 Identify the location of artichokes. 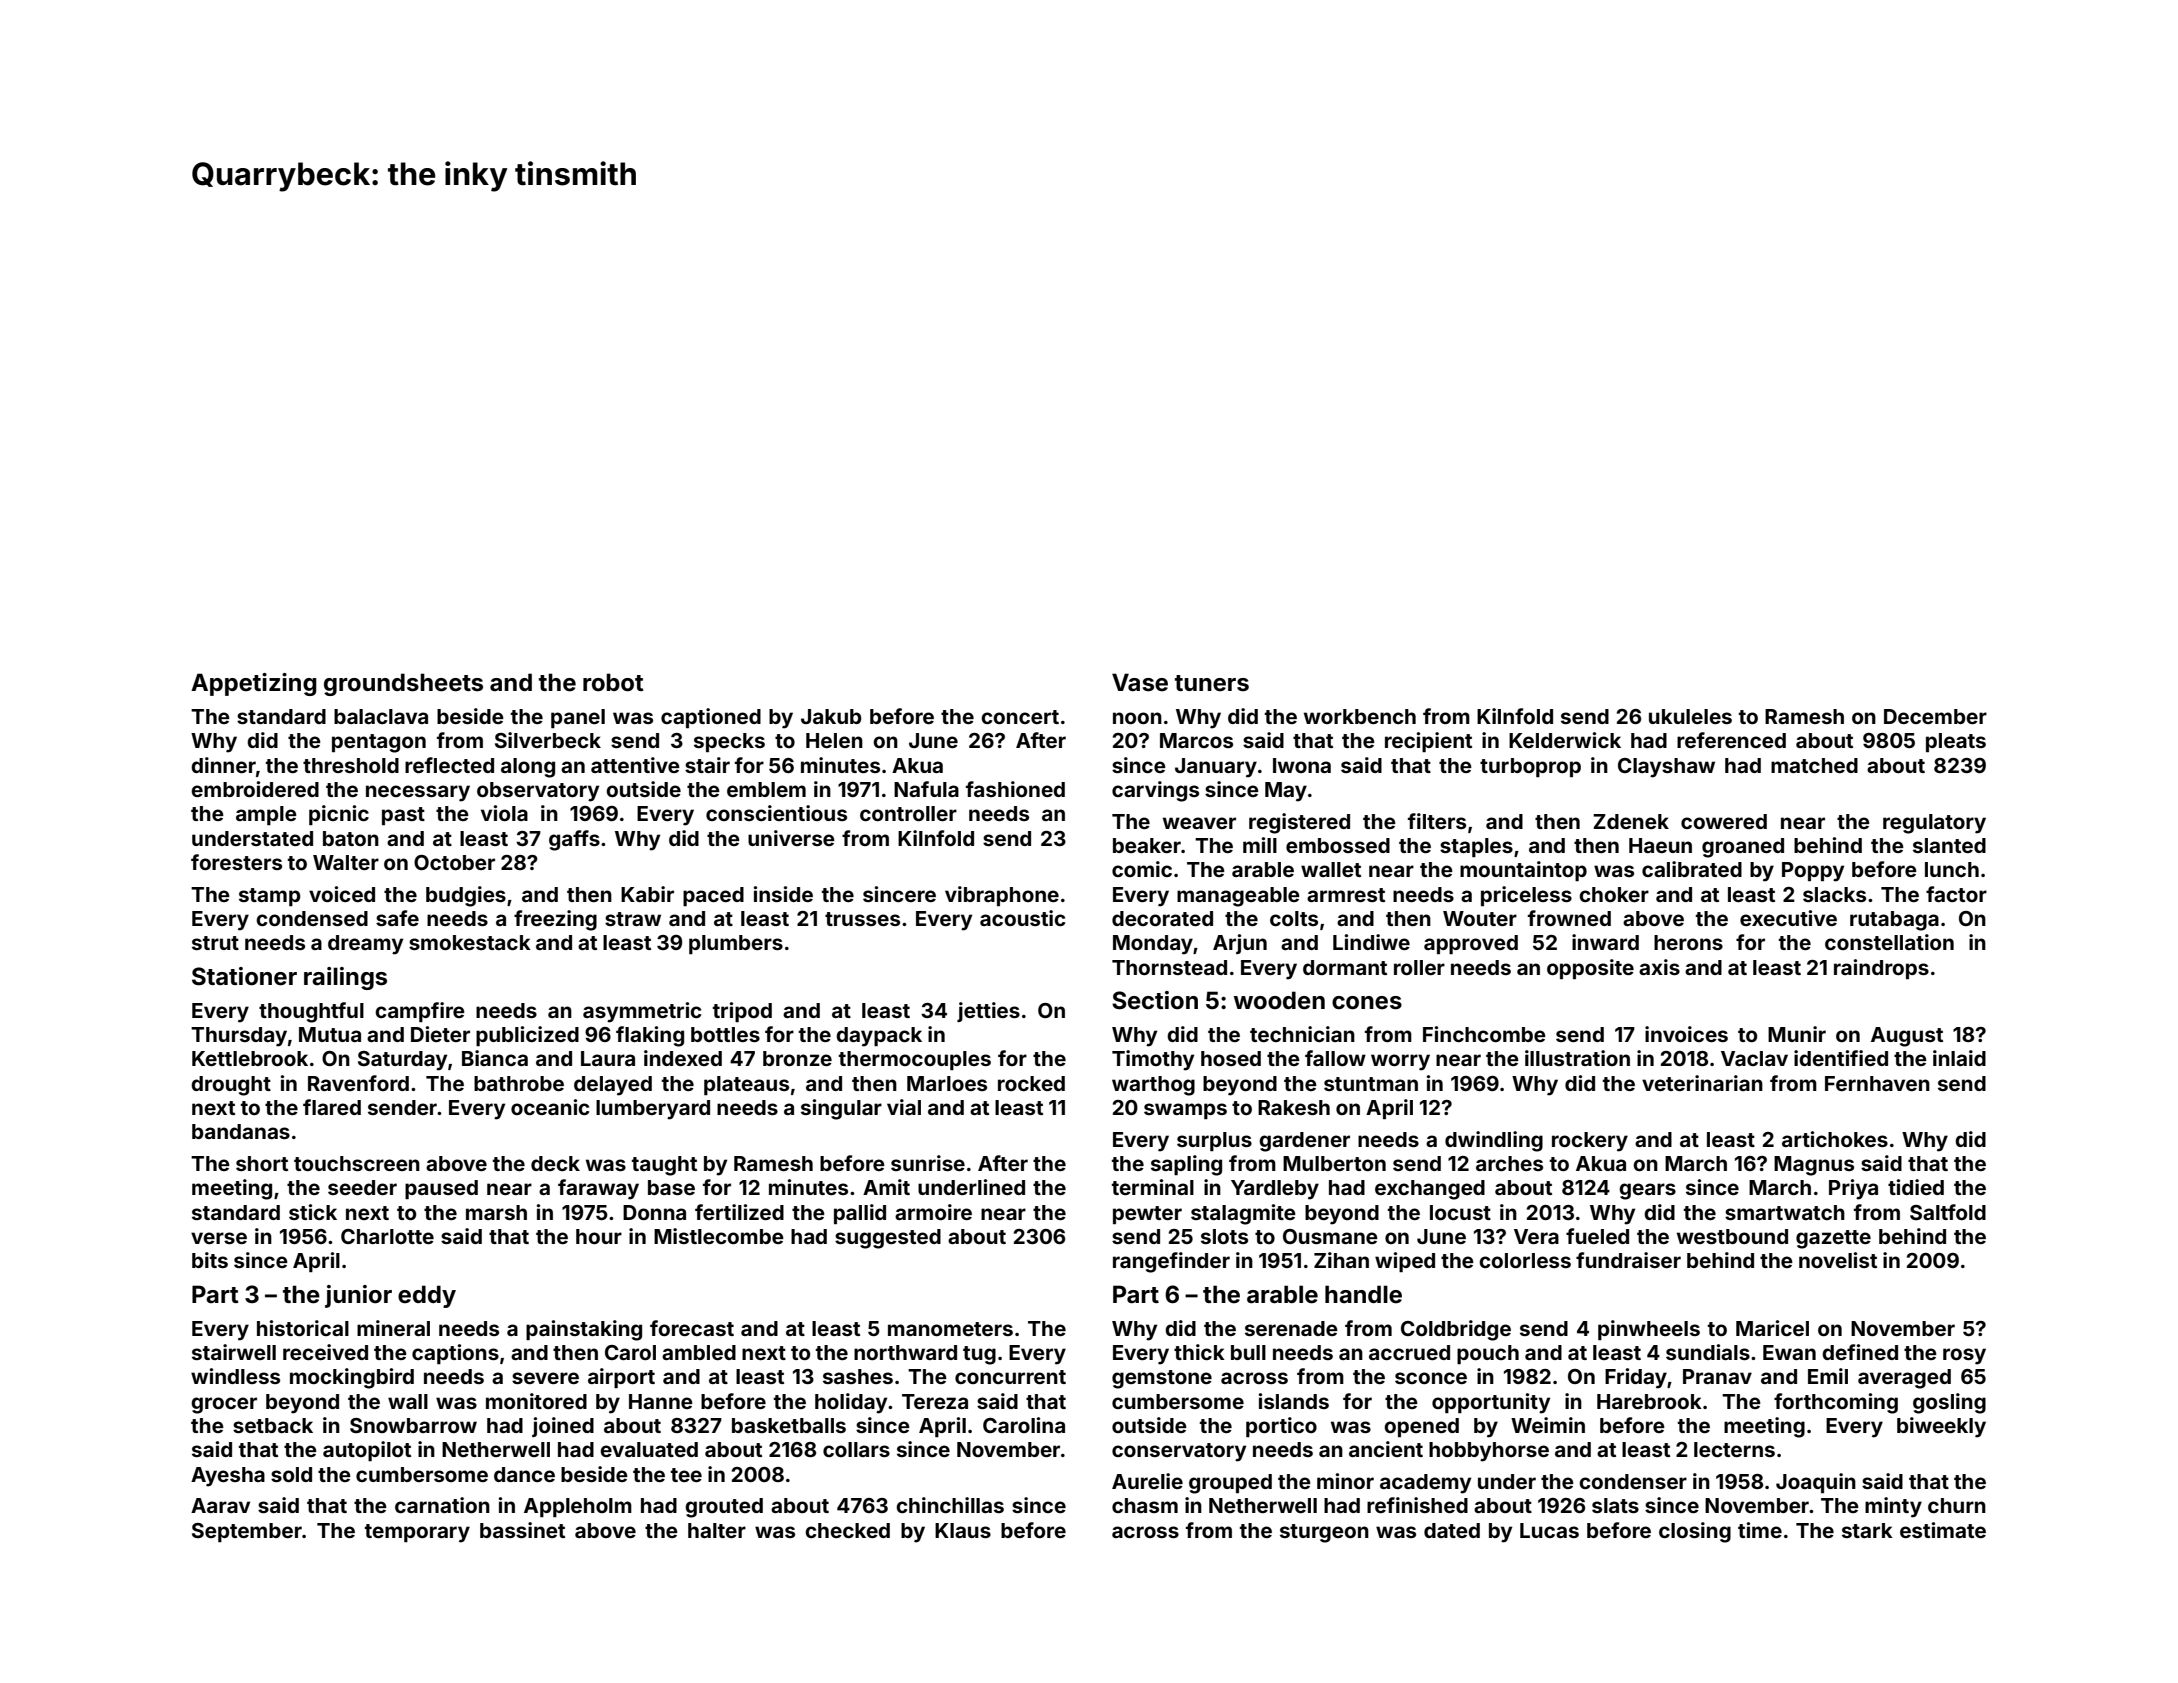
(1835, 1139).
